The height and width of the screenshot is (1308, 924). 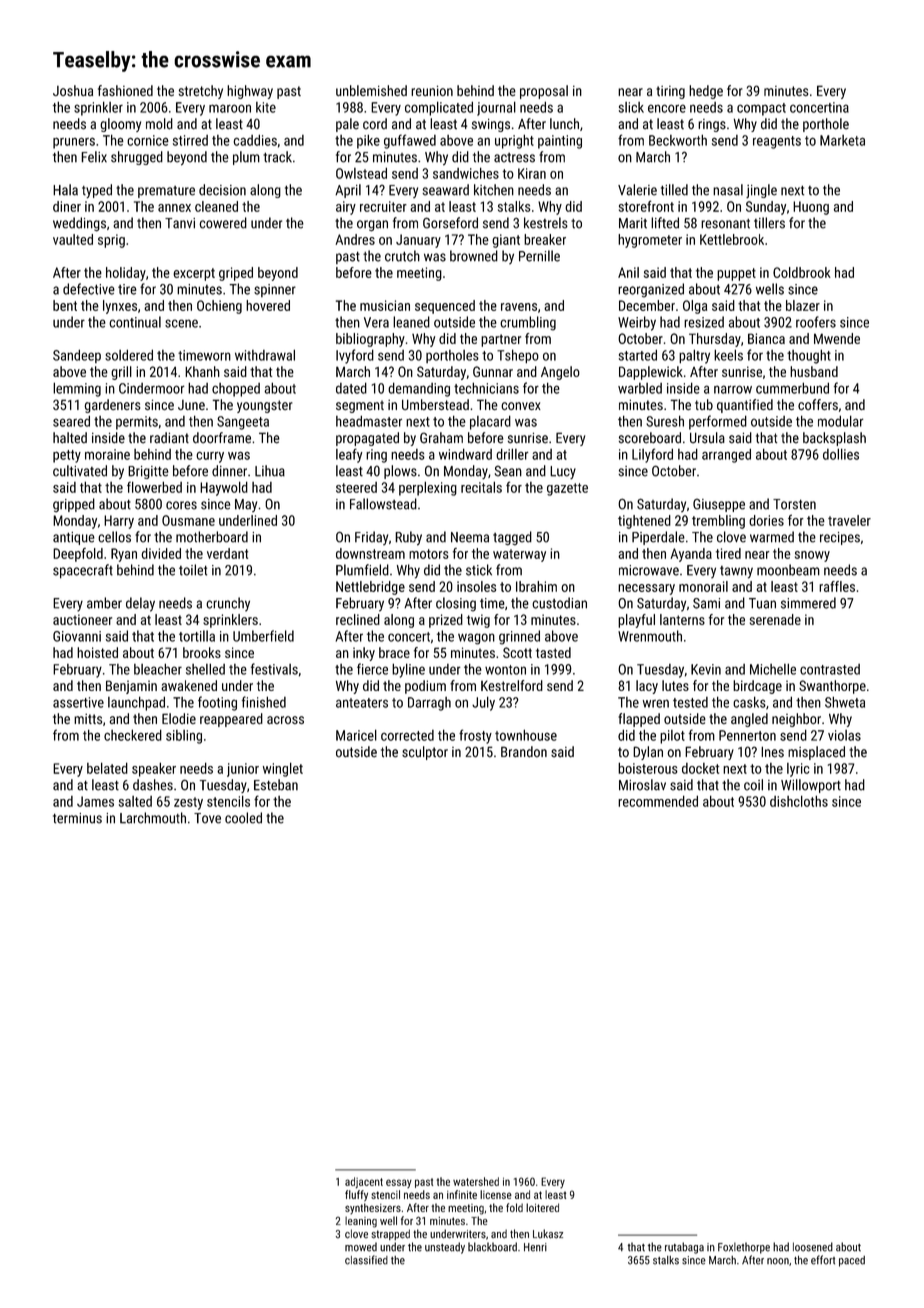 What do you see at coordinates (811, 786) in the screenshot?
I see `Willowport` at bounding box center [811, 786].
